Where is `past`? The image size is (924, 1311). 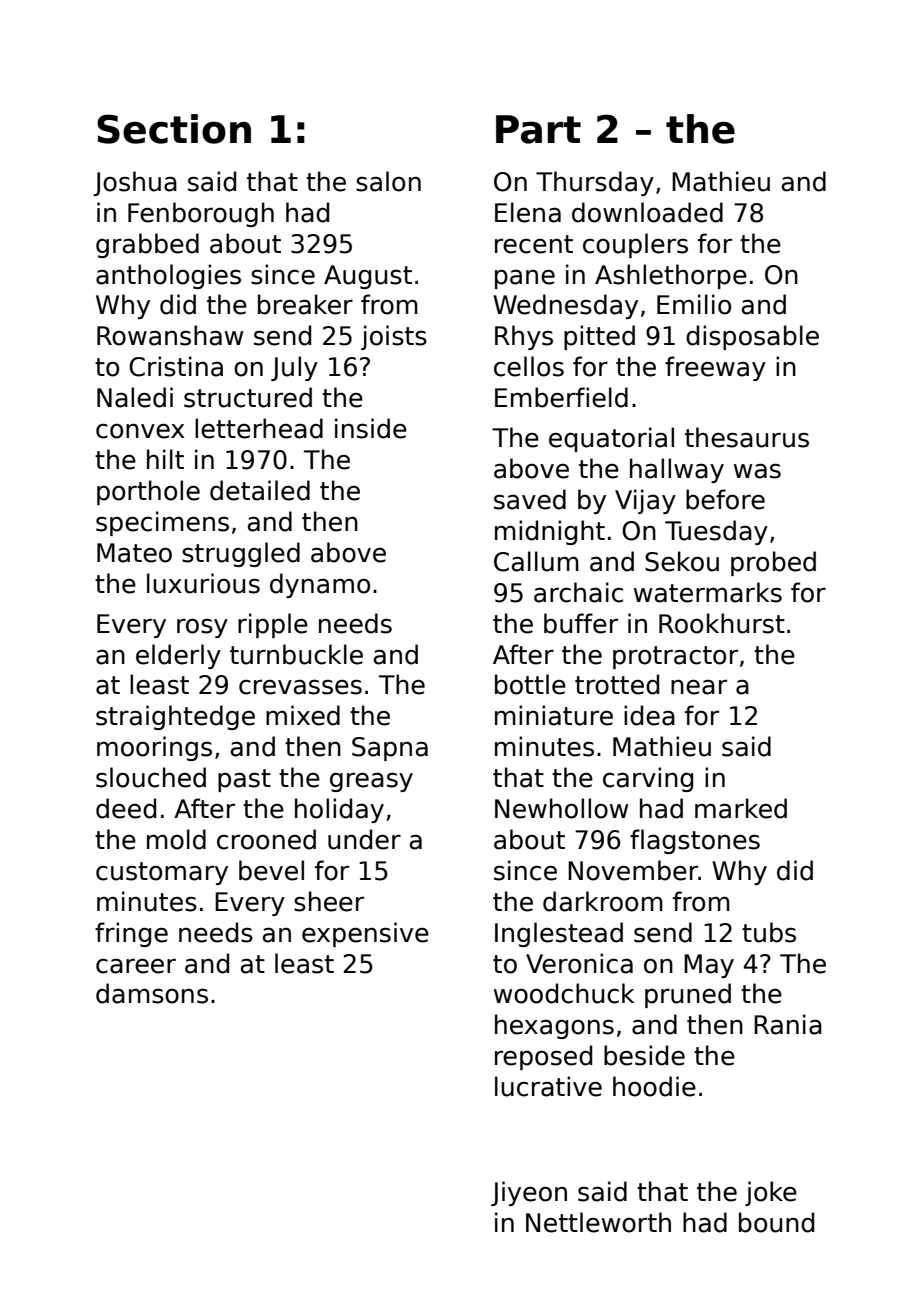
past is located at coordinates (244, 780).
